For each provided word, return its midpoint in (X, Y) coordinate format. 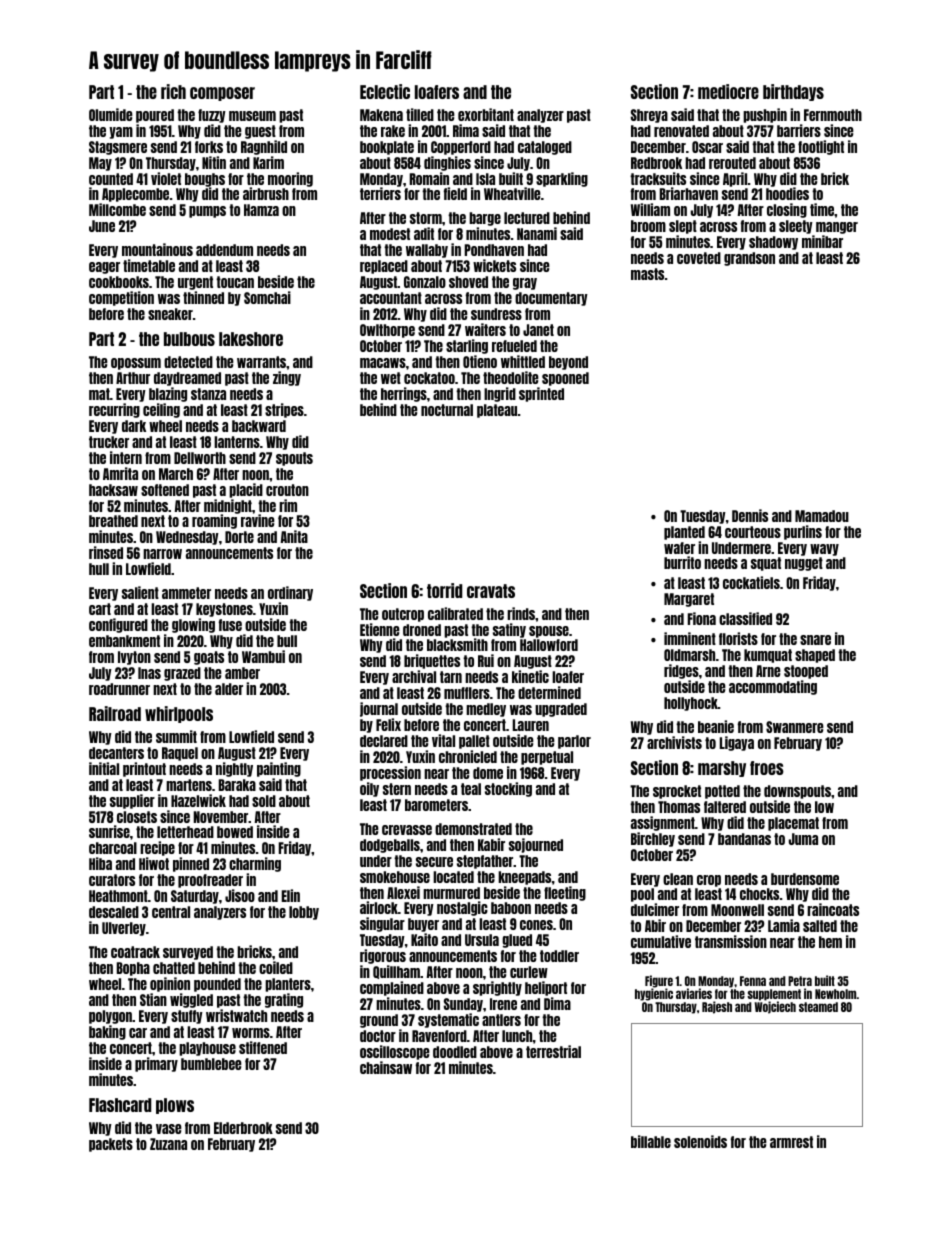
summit (176, 736)
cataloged (545, 148)
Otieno (480, 361)
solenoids (700, 1141)
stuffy (187, 1017)
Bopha (133, 969)
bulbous (189, 339)
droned (422, 630)
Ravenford (439, 1036)
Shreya (649, 116)
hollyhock (691, 704)
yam (121, 133)
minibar (822, 241)
